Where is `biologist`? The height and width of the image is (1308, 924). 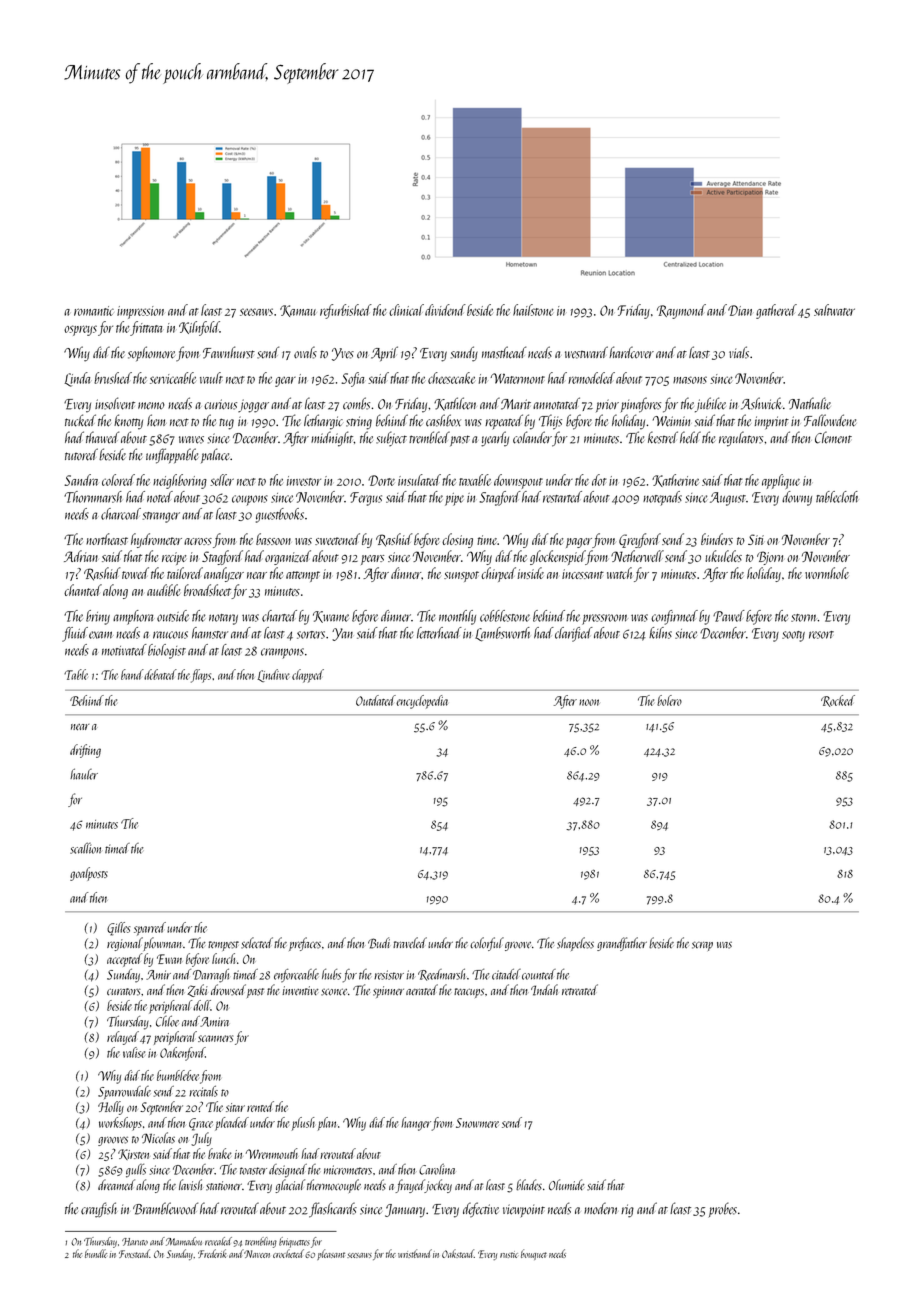
biologist is located at coordinates (167, 651).
